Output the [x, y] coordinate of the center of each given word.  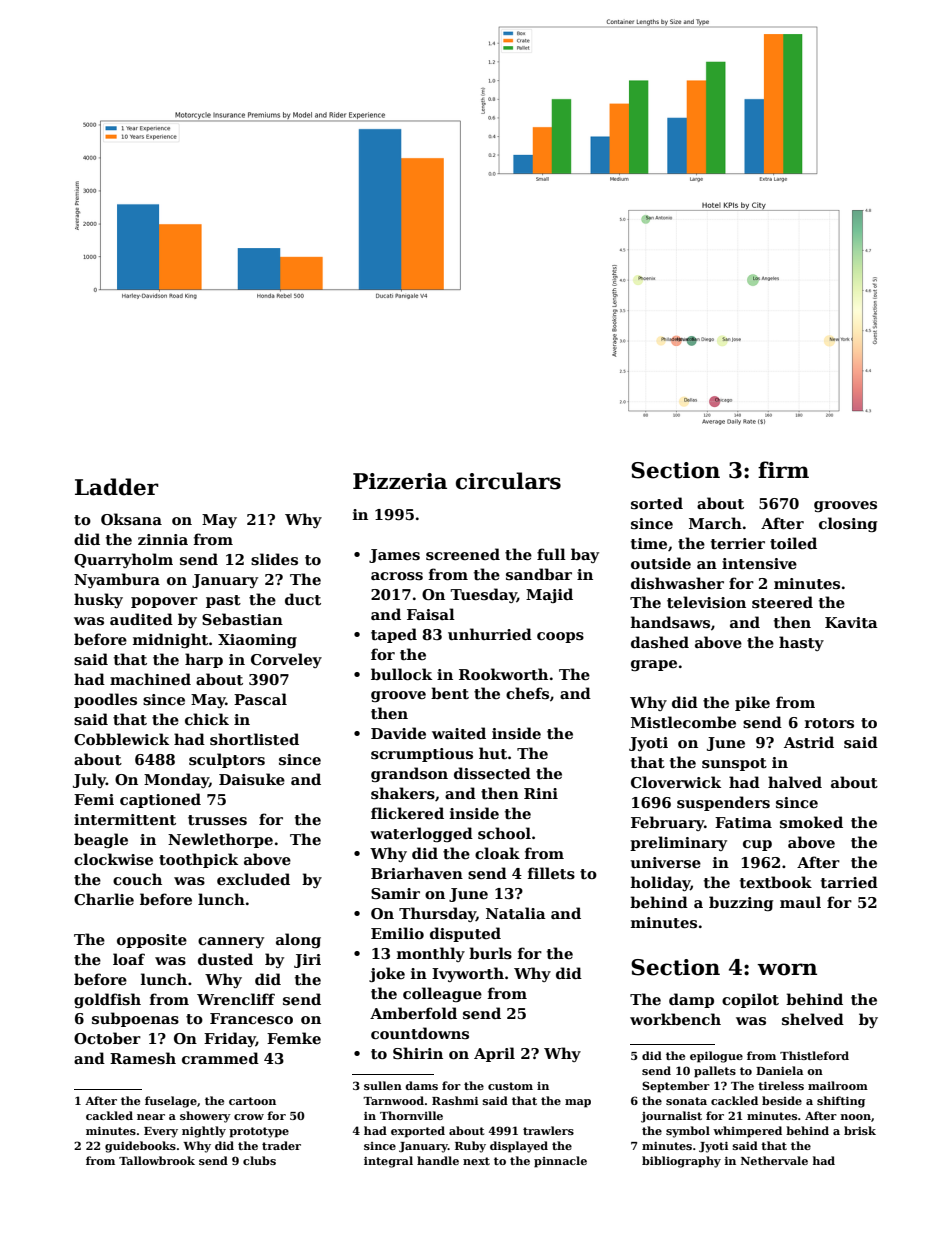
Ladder [117, 487]
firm [783, 469]
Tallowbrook [157, 1160]
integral [388, 1162]
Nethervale [774, 1160]
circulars [508, 481]
